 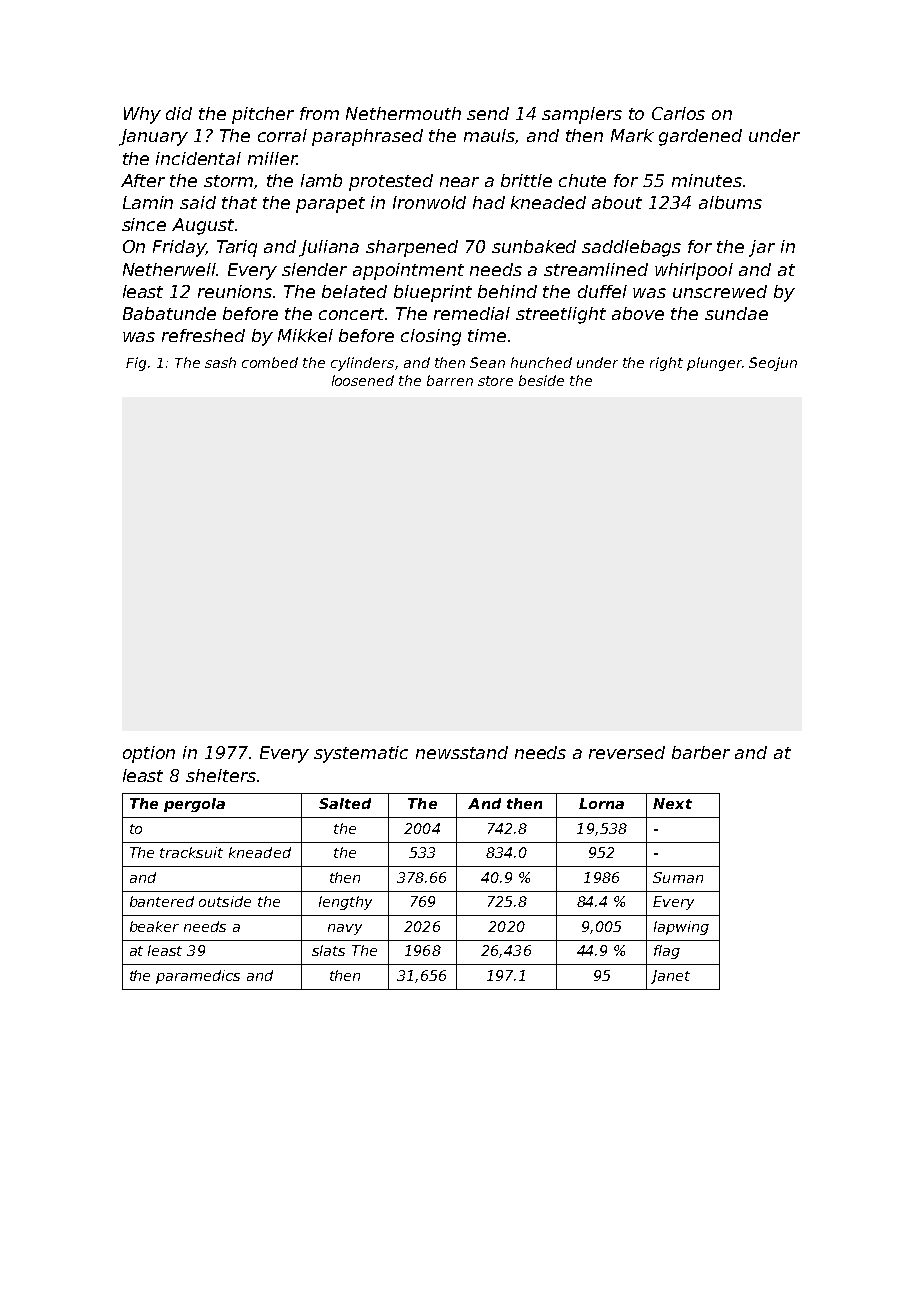 I want to click on plunger, so click(x=714, y=364).
